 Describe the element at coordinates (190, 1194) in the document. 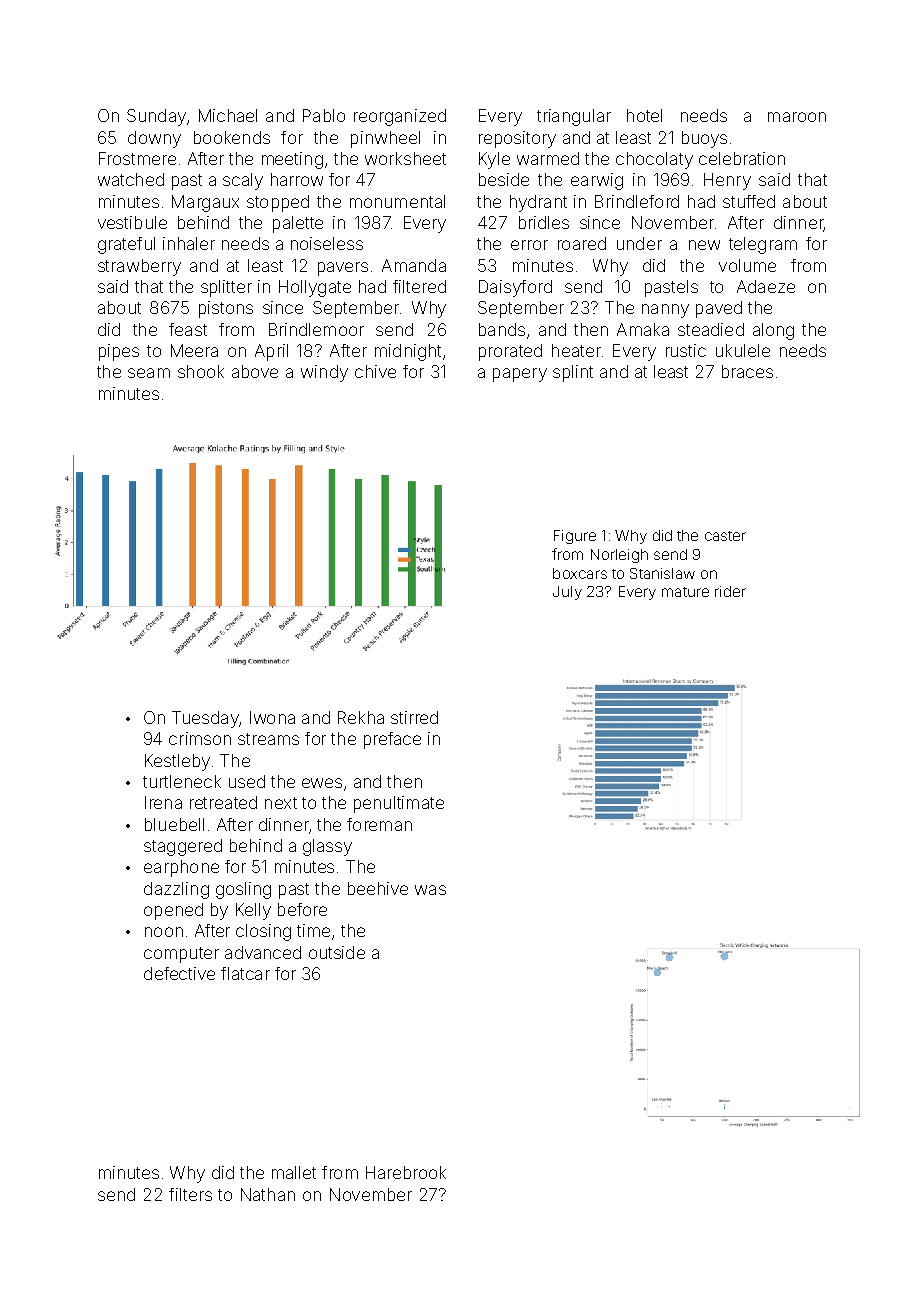

I see `filters` at that location.
